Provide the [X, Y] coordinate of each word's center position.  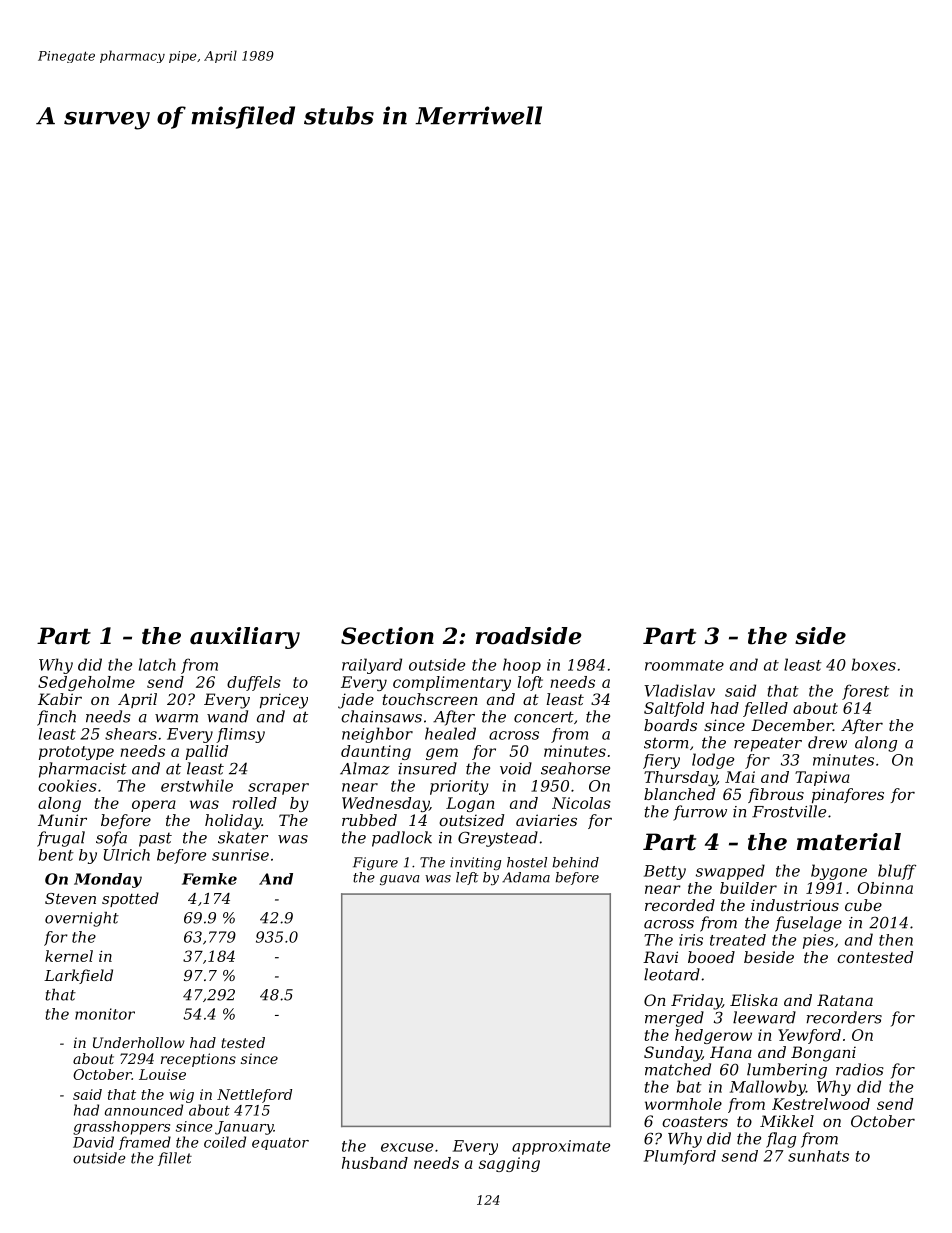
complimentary [452, 683]
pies [818, 941]
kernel [69, 956]
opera [154, 806]
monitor [105, 1014]
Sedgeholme [86, 683]
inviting [475, 863]
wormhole [683, 1104]
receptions [198, 1060]
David [93, 1142]
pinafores [848, 795]
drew [827, 742]
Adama [526, 877]
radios [860, 1069]
